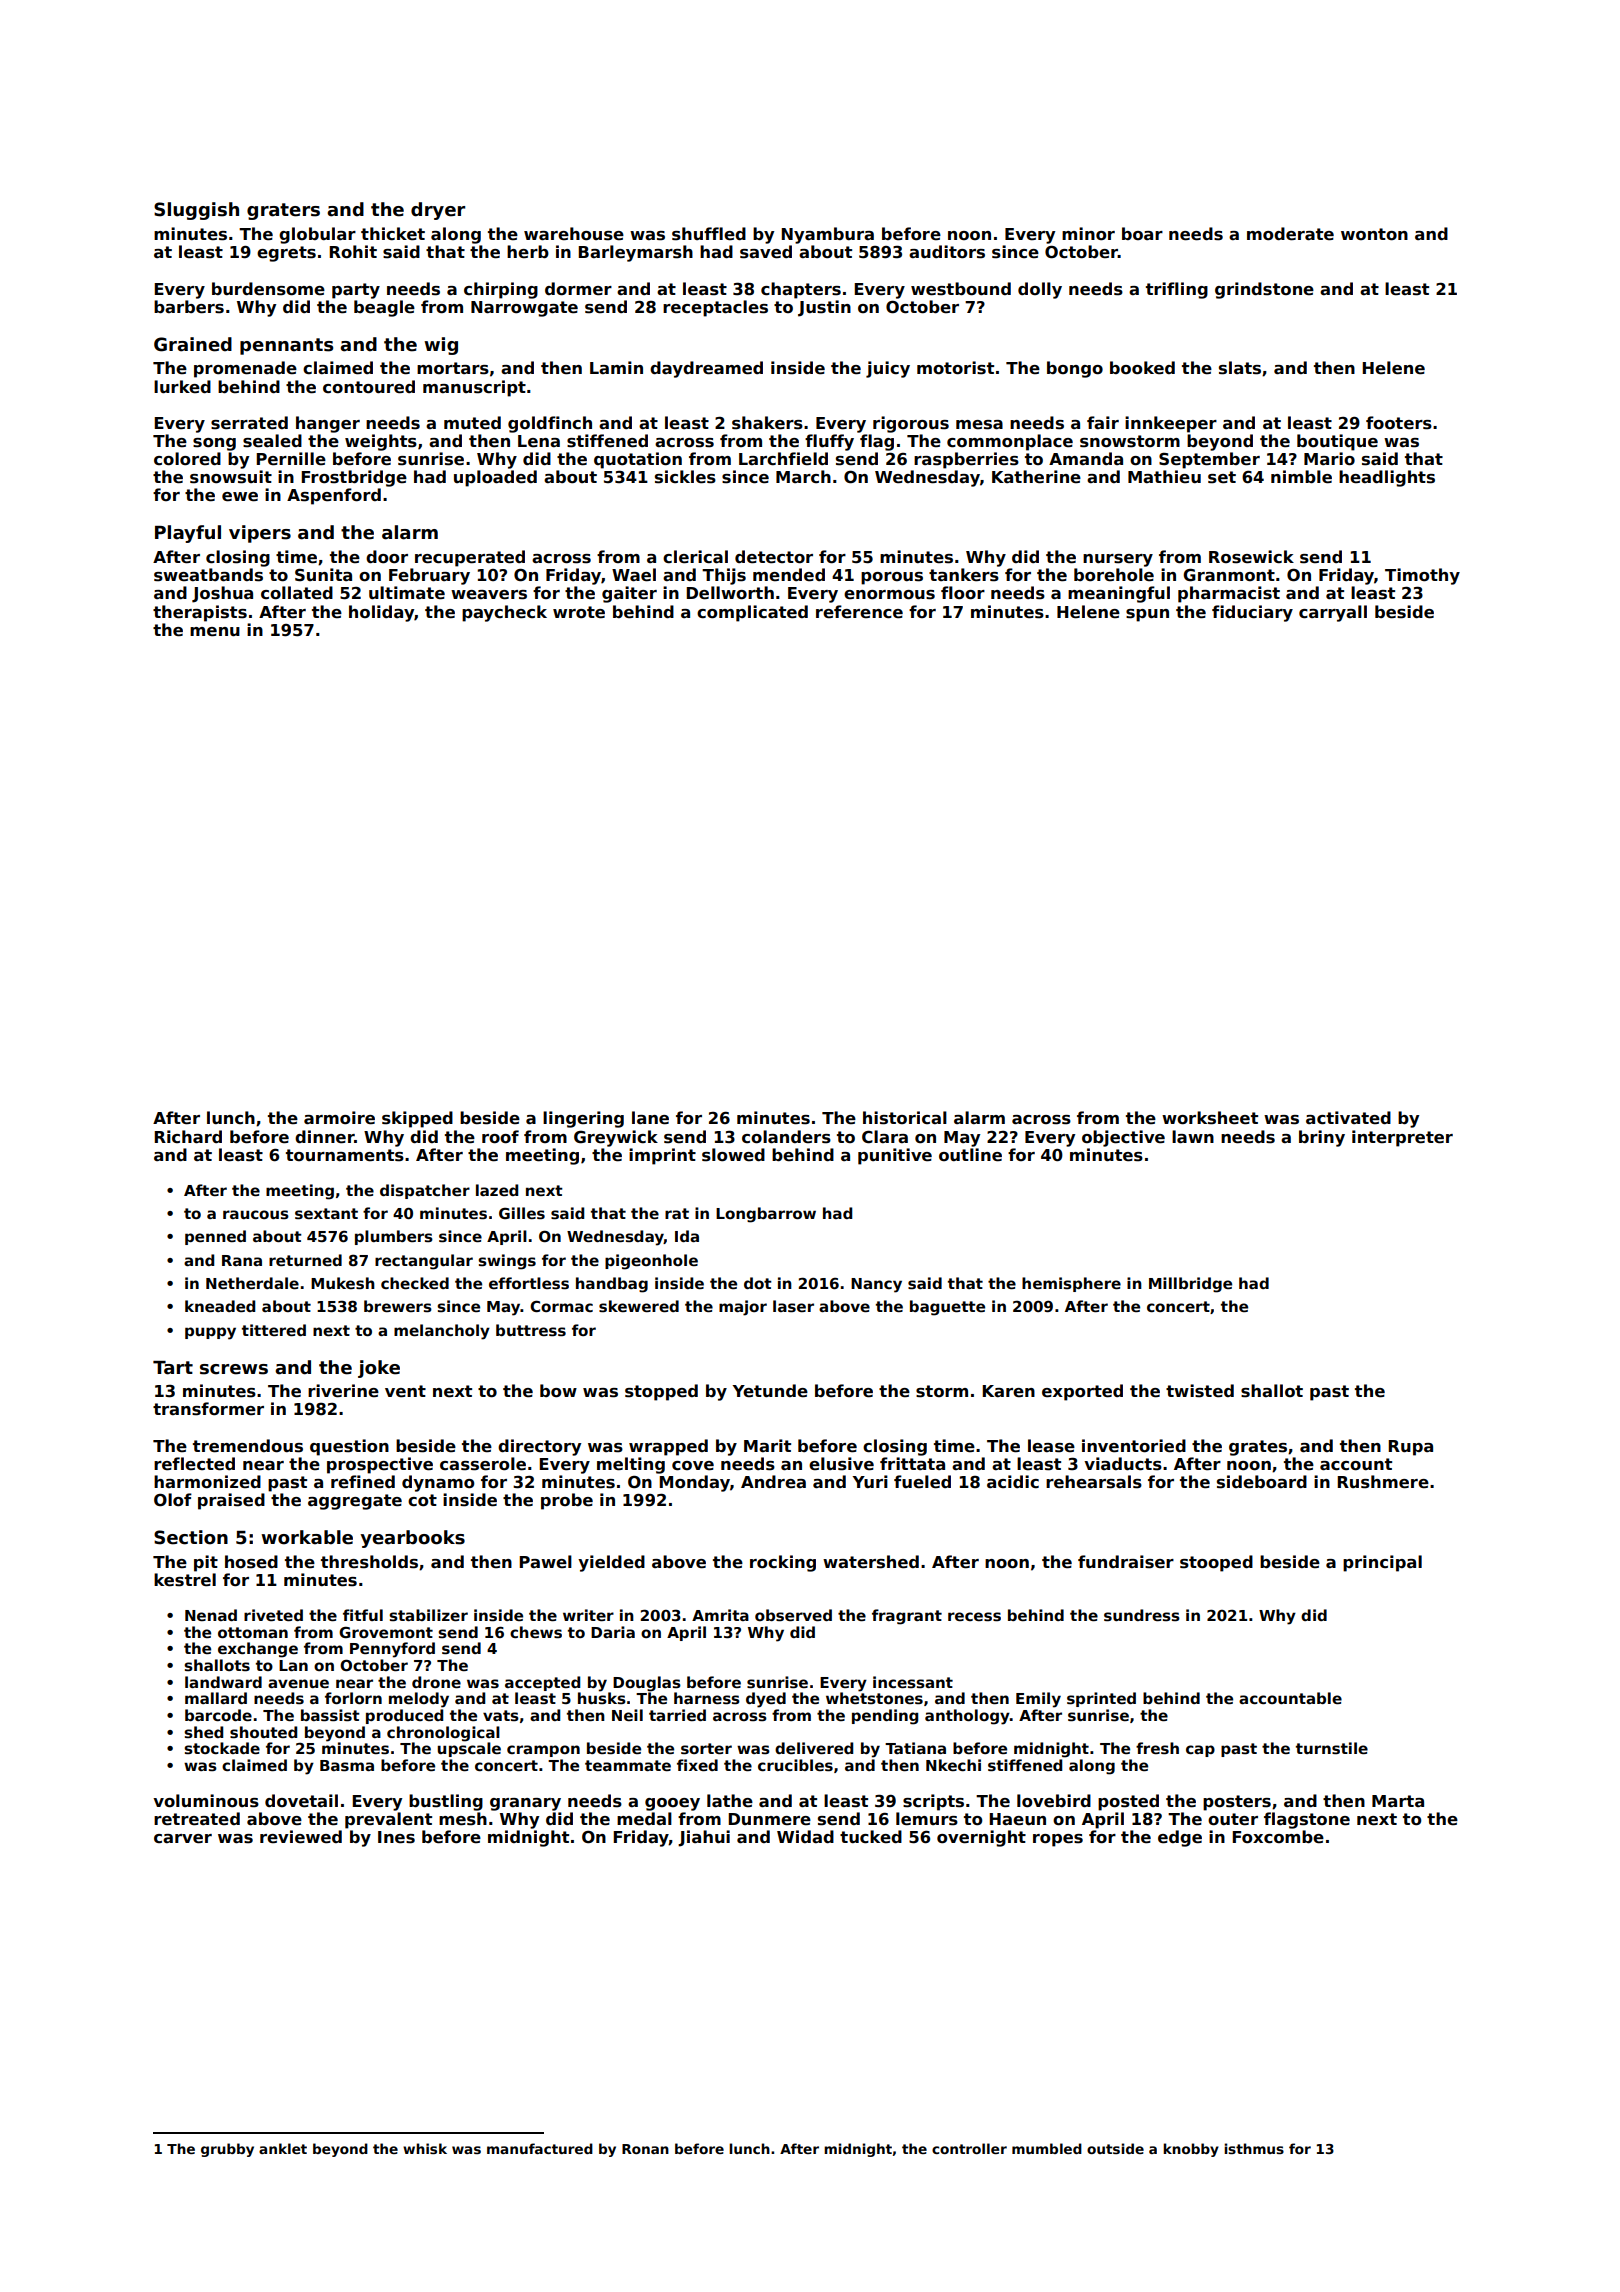 This image has width=1620, height=2292. What do you see at coordinates (1210, 1118) in the image?
I see `worksheet` at bounding box center [1210, 1118].
